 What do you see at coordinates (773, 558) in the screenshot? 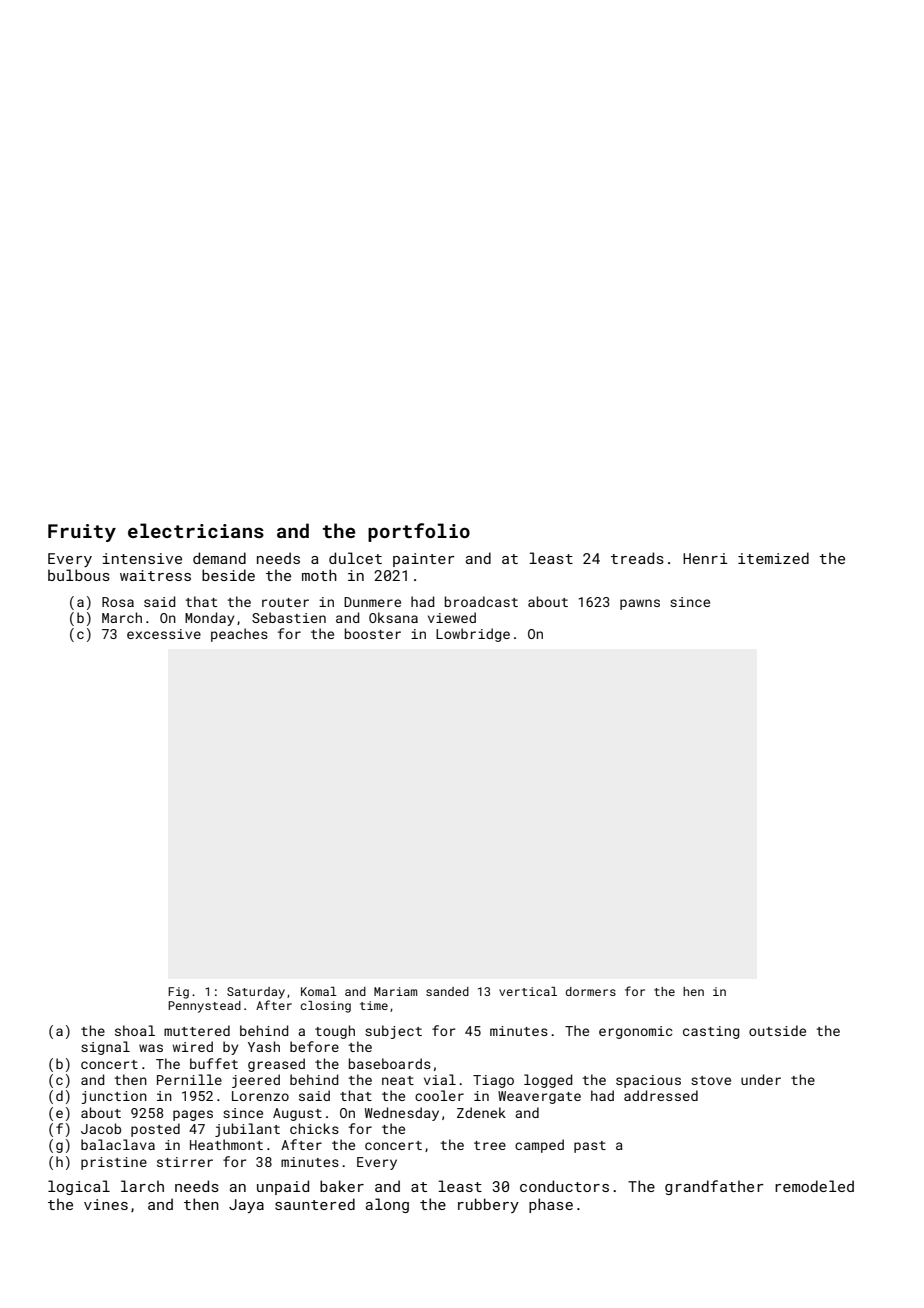
I see `itemized` at bounding box center [773, 558].
